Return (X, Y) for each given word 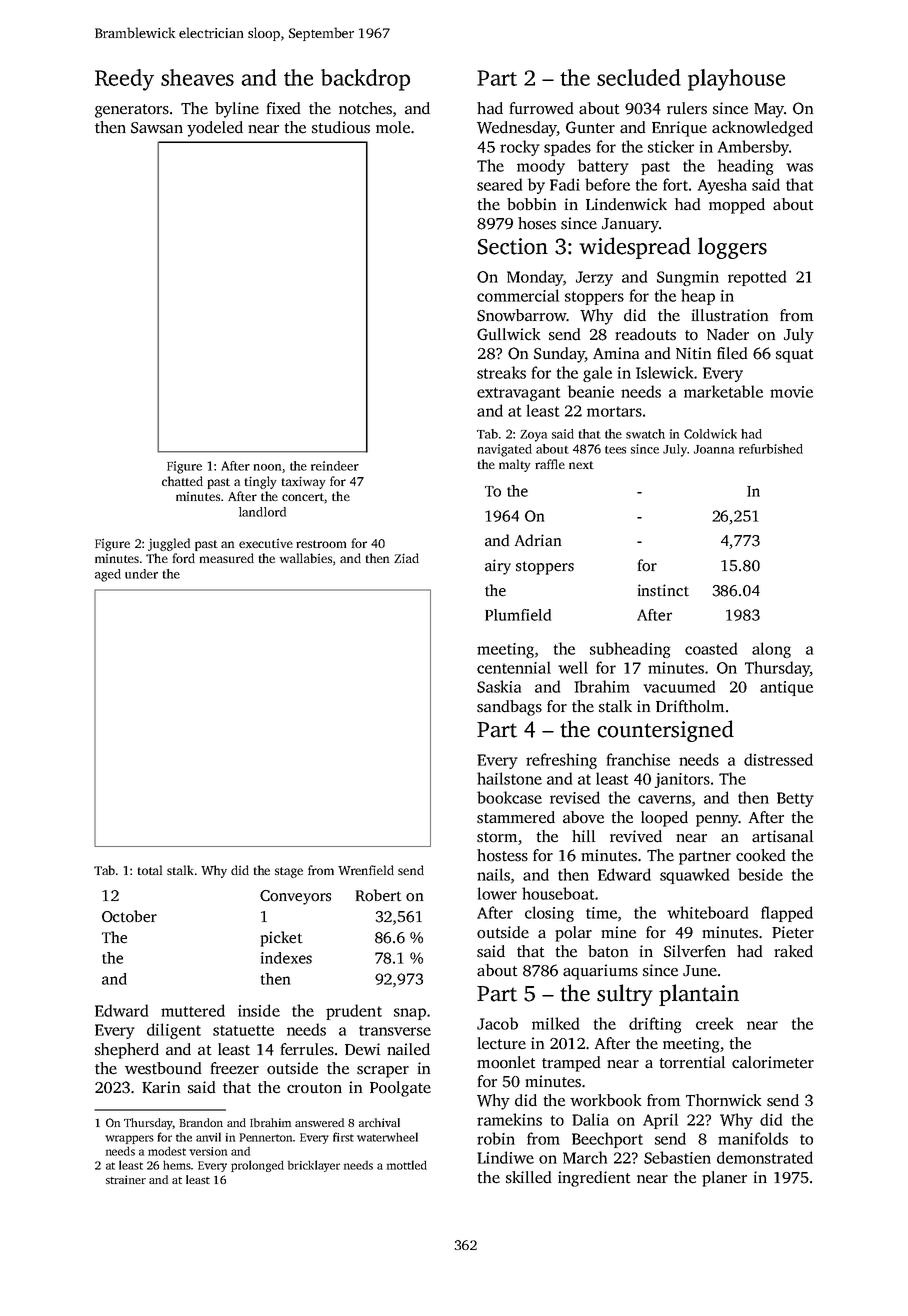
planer (724, 1179)
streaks (501, 372)
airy (498, 567)
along (771, 650)
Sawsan (157, 128)
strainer (126, 1179)
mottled (407, 1165)
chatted (182, 481)
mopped (737, 206)
